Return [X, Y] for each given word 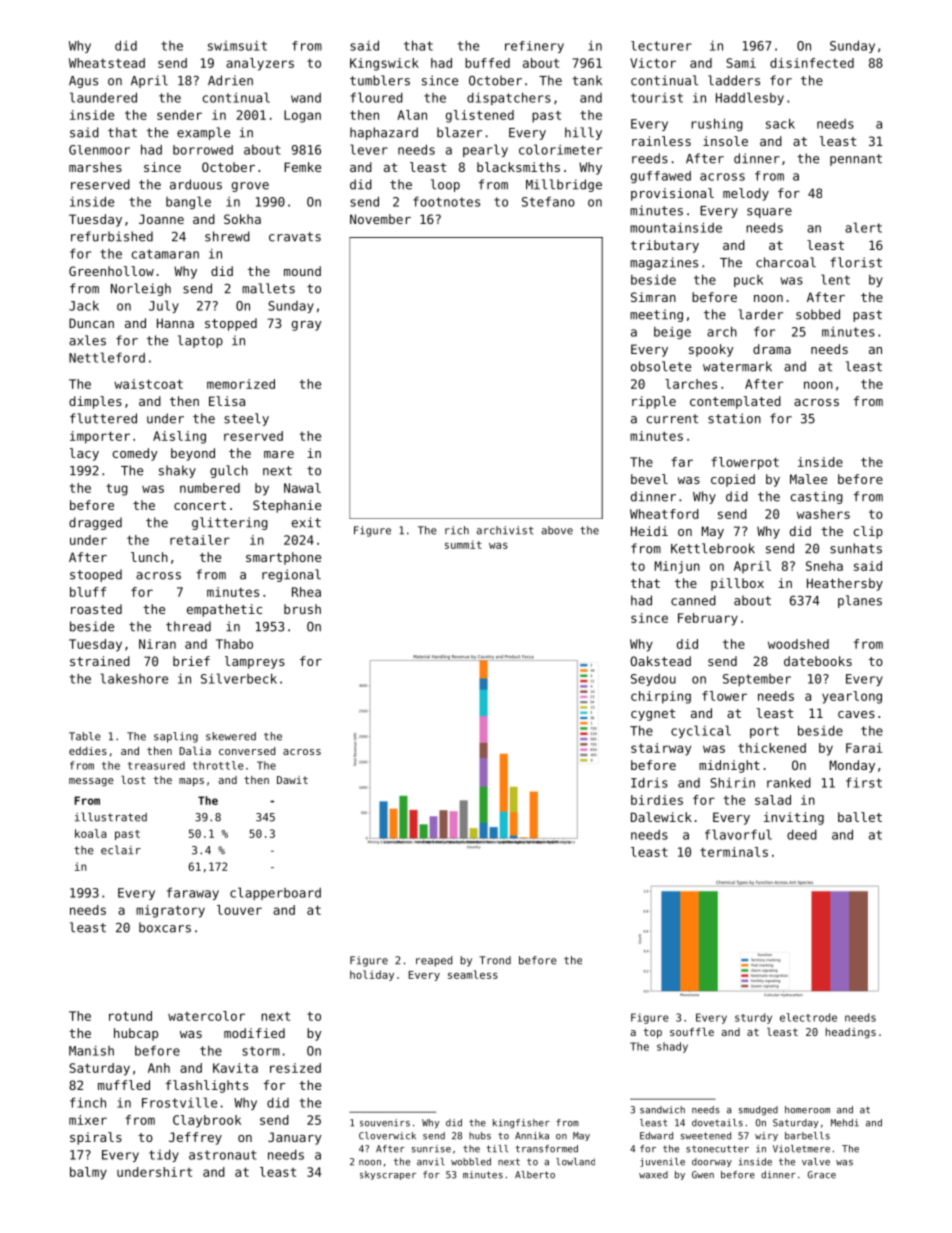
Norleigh [141, 289]
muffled [124, 1085]
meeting [656, 315]
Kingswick [384, 64]
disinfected [812, 63]
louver [239, 910]
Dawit [292, 780]
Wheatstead [107, 63]
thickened [772, 748]
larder [760, 314]
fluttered [103, 418]
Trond [495, 960]
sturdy [753, 1018]
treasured [156, 765]
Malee [808, 479]
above [557, 530]
